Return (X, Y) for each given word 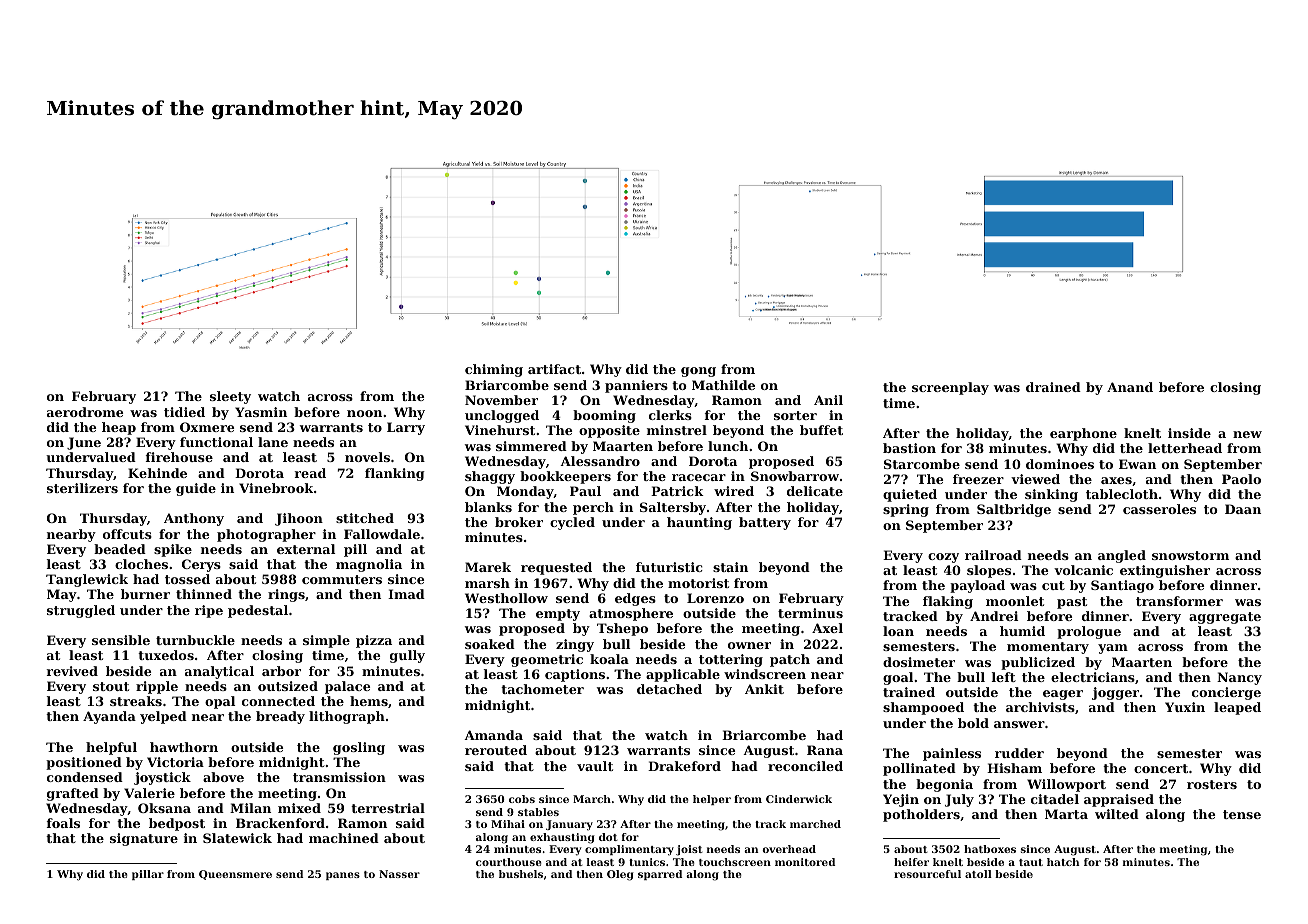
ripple (157, 687)
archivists (1040, 707)
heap (119, 428)
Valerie (149, 793)
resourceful (927, 874)
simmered (531, 446)
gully (407, 656)
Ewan (1137, 464)
